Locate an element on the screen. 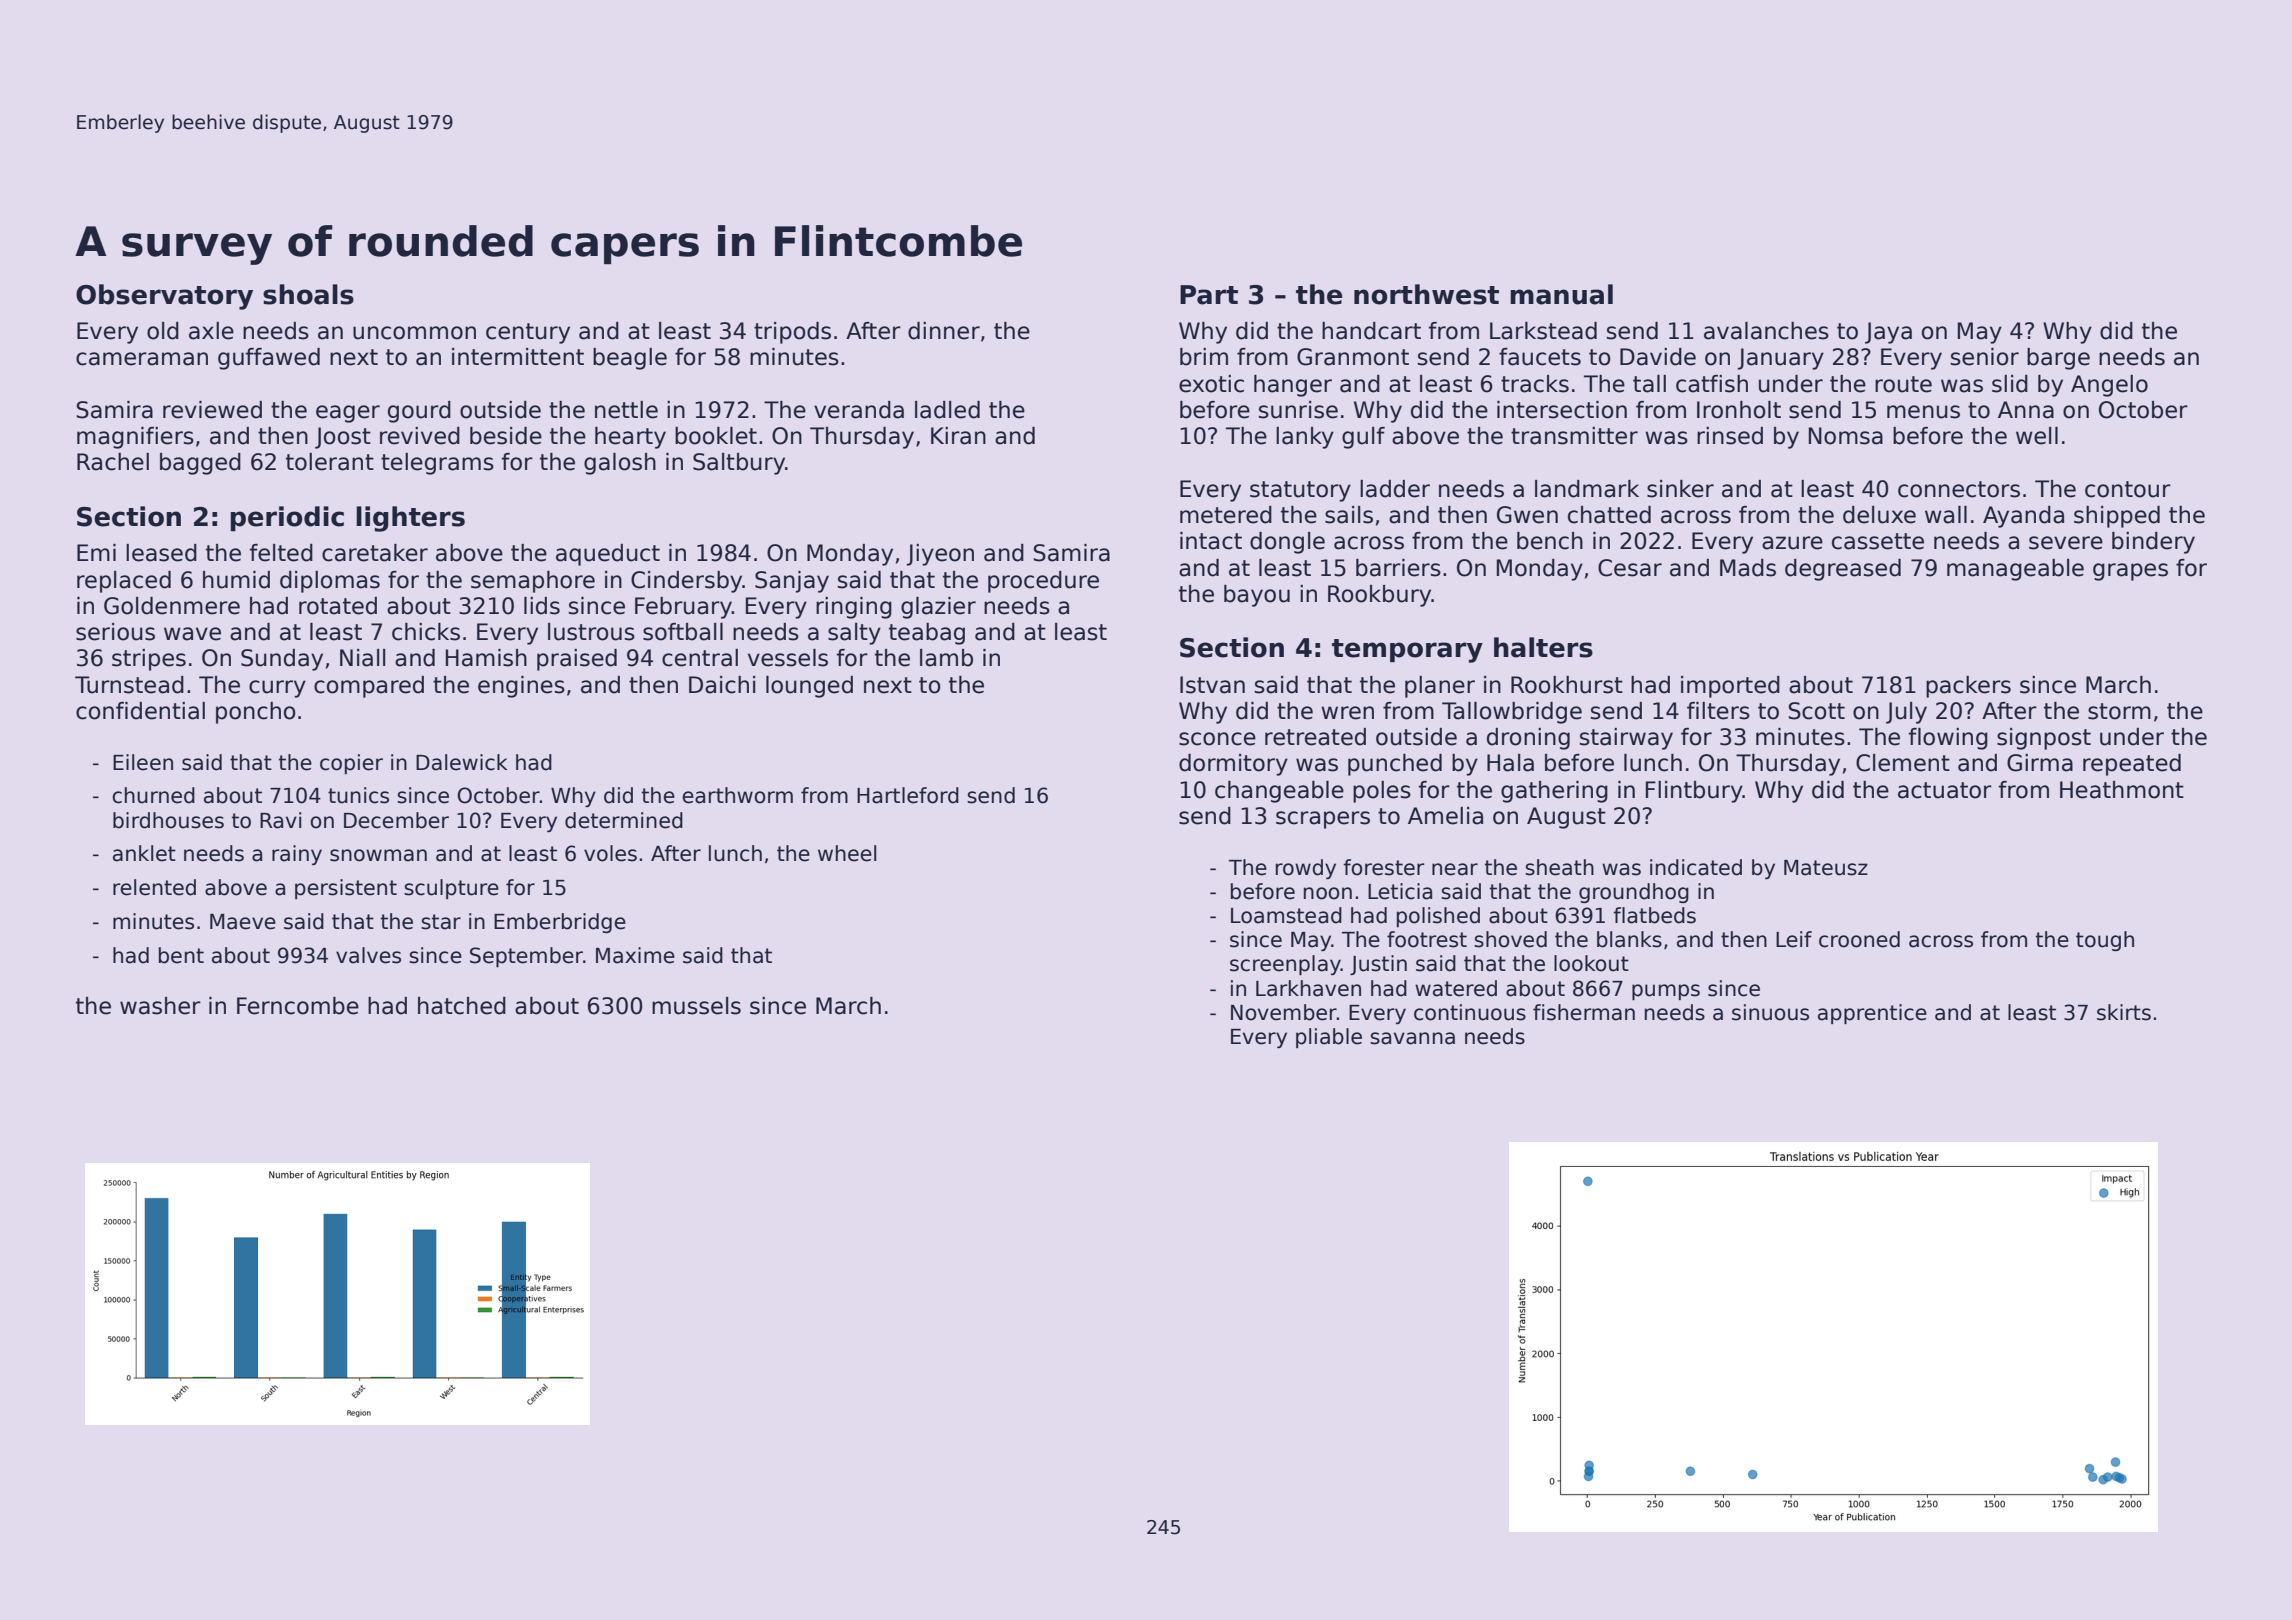 This screenshot has height=1620, width=2292. cassette is located at coordinates (1878, 541).
